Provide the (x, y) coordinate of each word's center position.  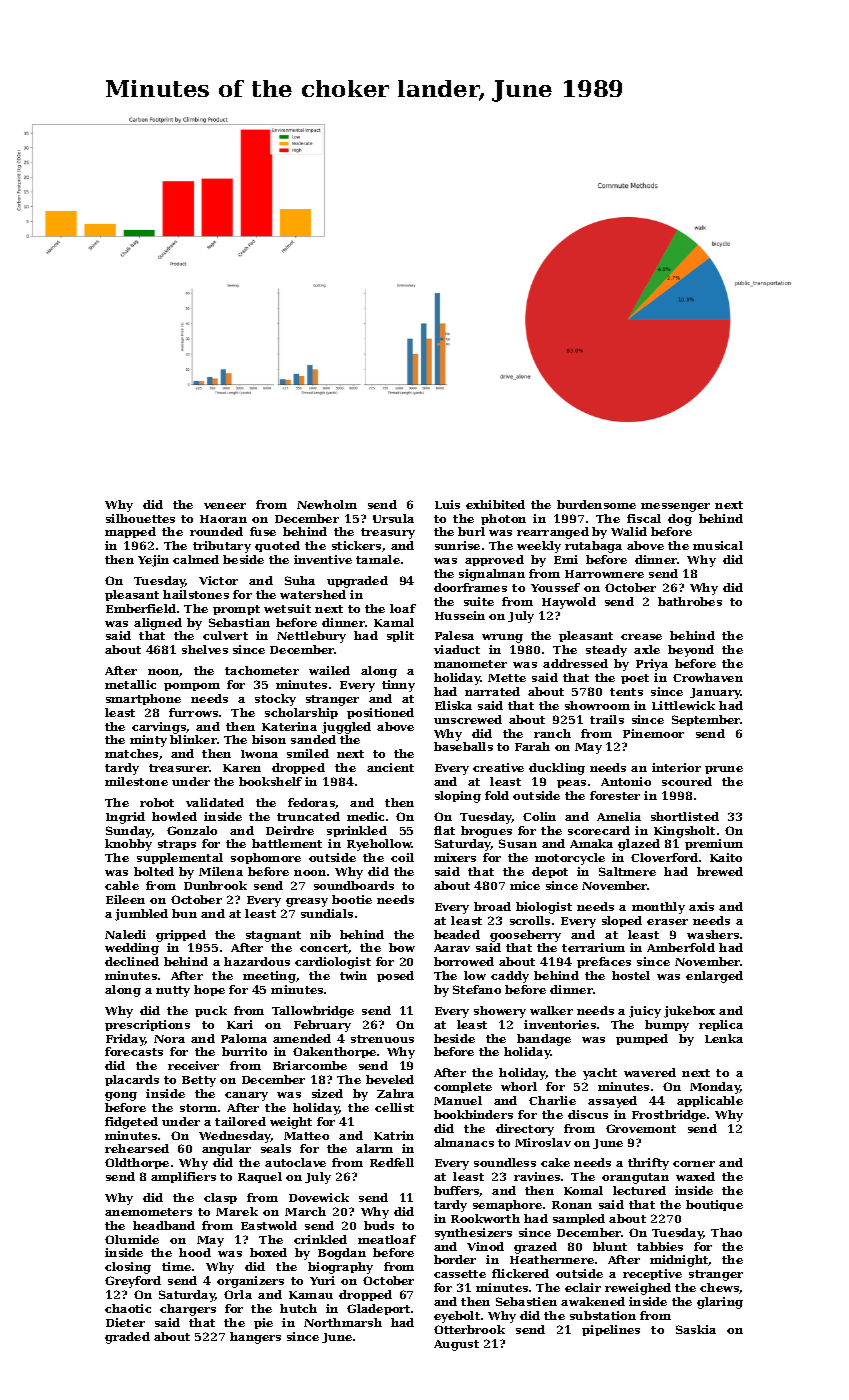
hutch (298, 1308)
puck (211, 1011)
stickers (356, 545)
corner (694, 1164)
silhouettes (140, 518)
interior (676, 767)
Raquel (260, 1177)
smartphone (143, 699)
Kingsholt (684, 832)
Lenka (724, 1038)
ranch (552, 733)
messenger (675, 507)
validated (215, 802)
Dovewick (319, 1197)
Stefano (477, 989)
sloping (458, 797)
